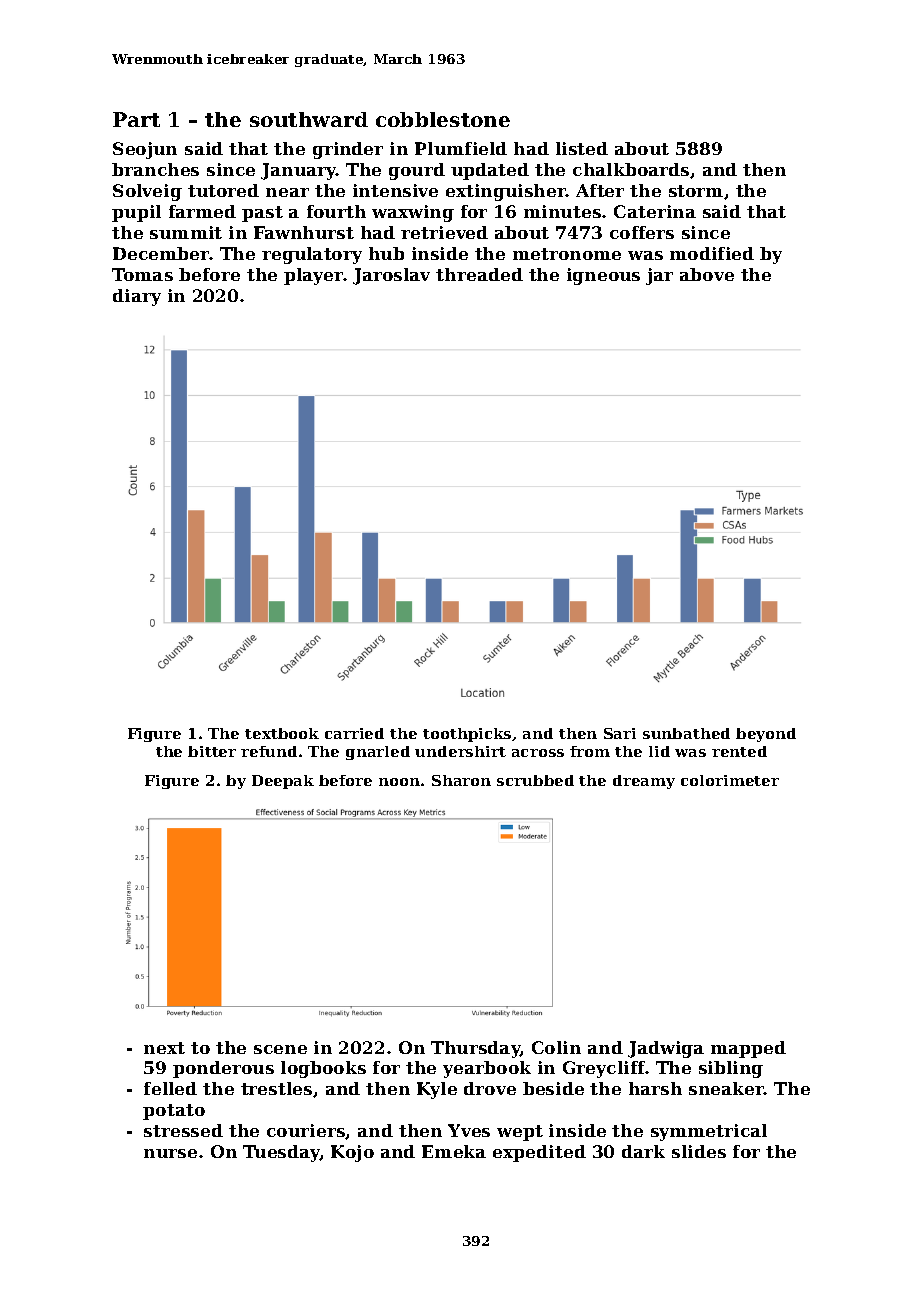 This document has width=924, height=1314. What do you see at coordinates (644, 782) in the document?
I see `dreamy` at bounding box center [644, 782].
